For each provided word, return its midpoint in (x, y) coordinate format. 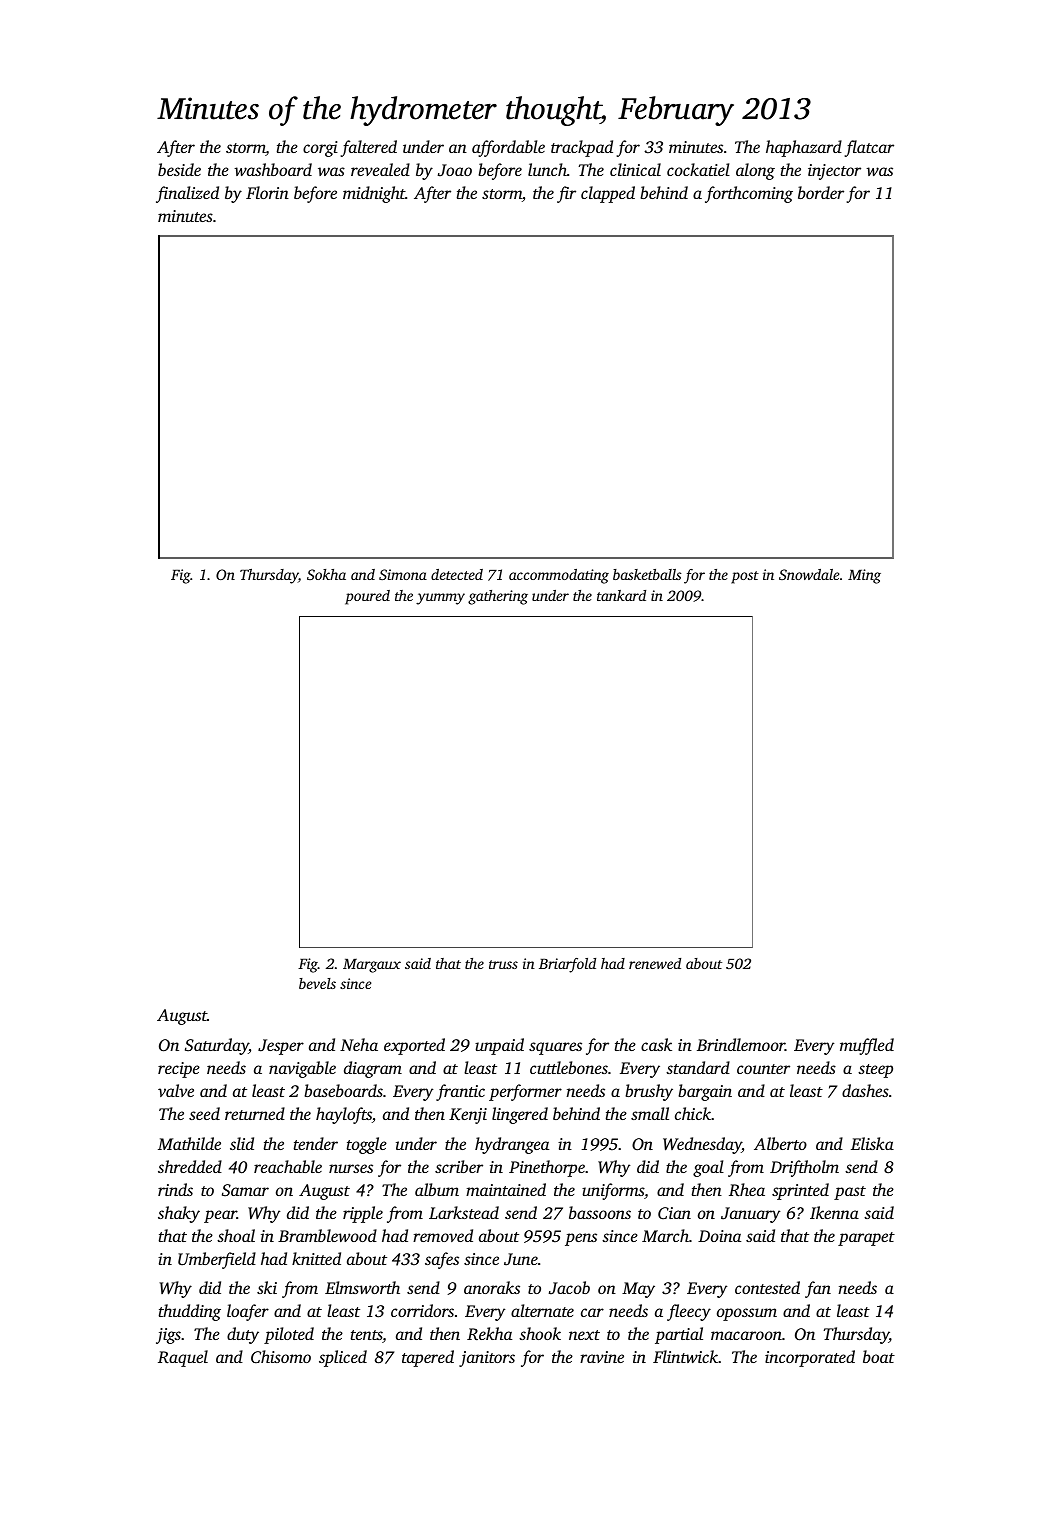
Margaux (372, 966)
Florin (267, 192)
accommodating (559, 576)
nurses (351, 1168)
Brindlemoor (741, 1044)
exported (414, 1046)
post (745, 577)
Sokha (326, 574)
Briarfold (567, 965)
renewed (655, 963)
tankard (621, 595)
